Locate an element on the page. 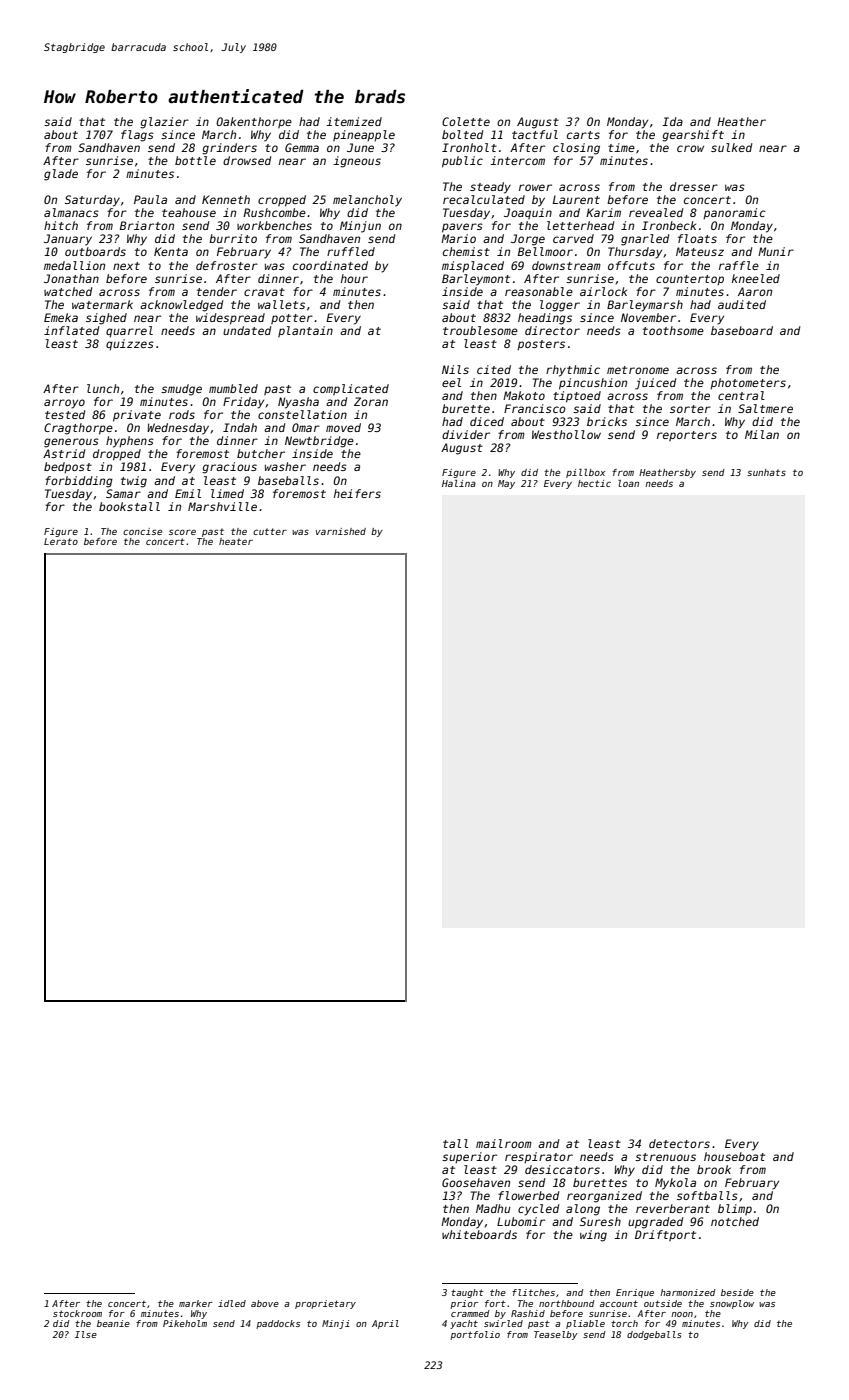  Gemma is located at coordinates (302, 147).
